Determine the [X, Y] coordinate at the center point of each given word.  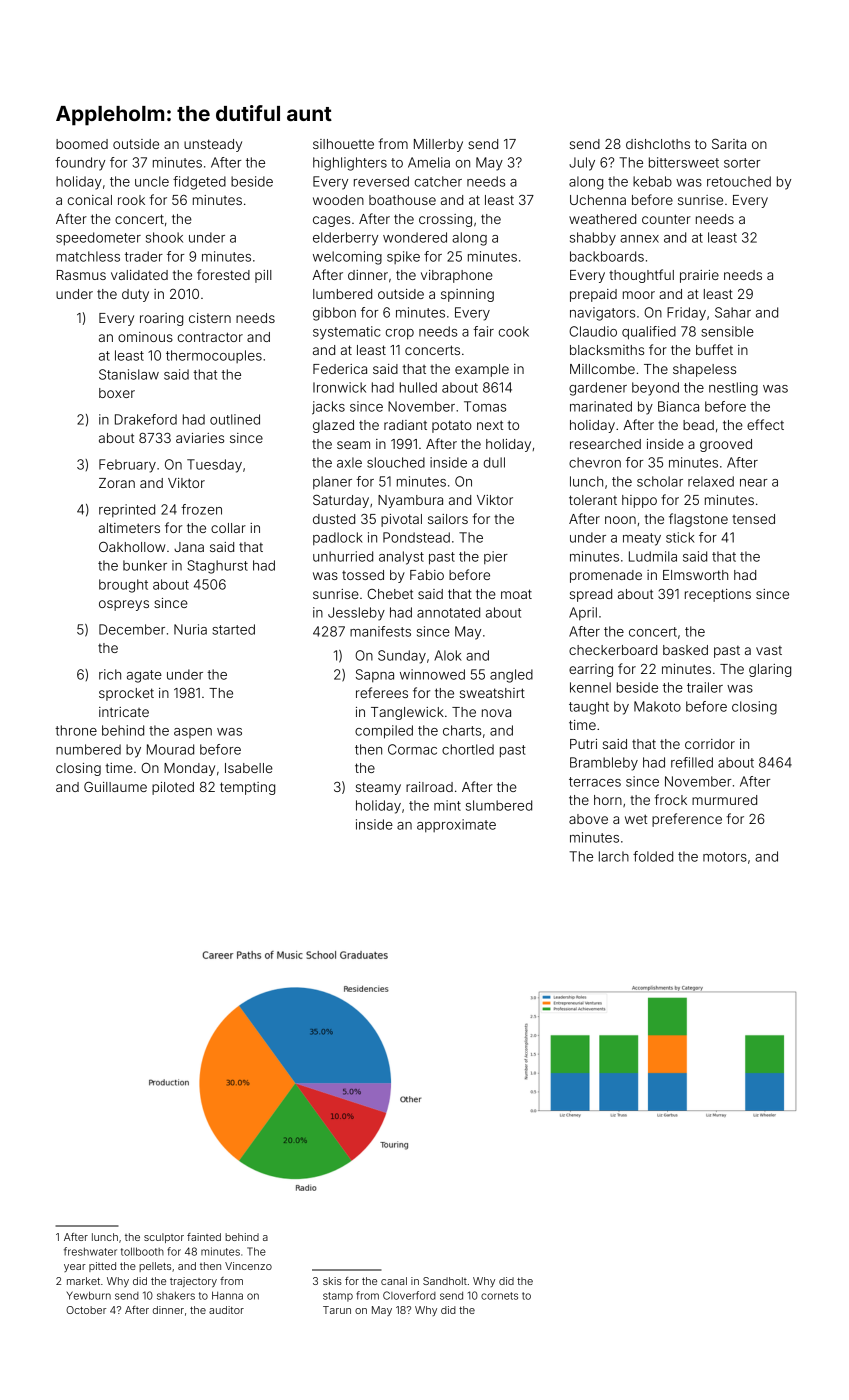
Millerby [438, 145]
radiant [405, 425]
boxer [117, 393]
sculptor [164, 1238]
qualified [649, 333]
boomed [82, 144]
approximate [456, 825]
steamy [378, 788]
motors [725, 857]
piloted [173, 788]
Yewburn [89, 1295]
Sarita [729, 143]
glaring [770, 670]
